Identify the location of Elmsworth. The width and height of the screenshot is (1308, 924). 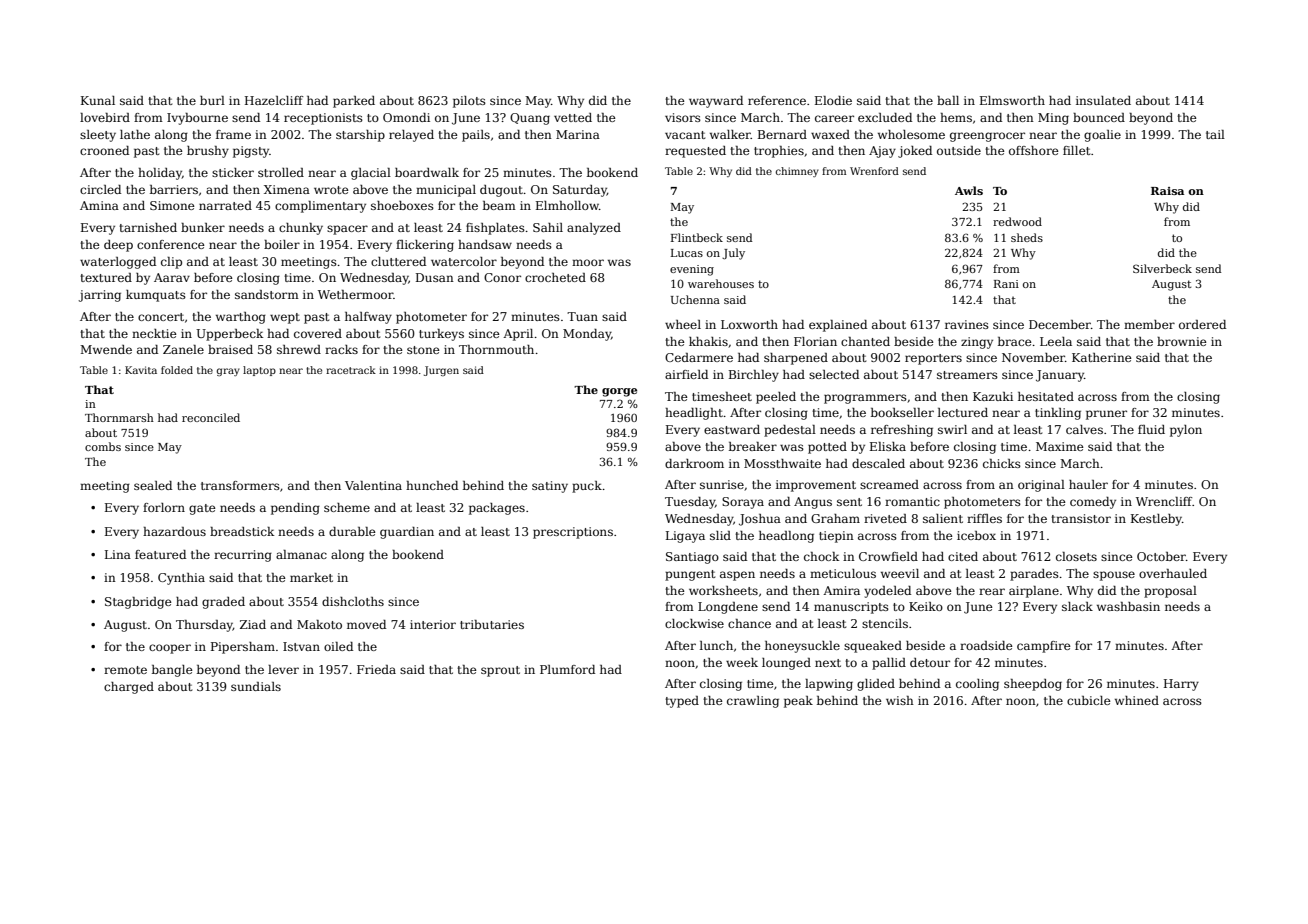
(1012, 100).
